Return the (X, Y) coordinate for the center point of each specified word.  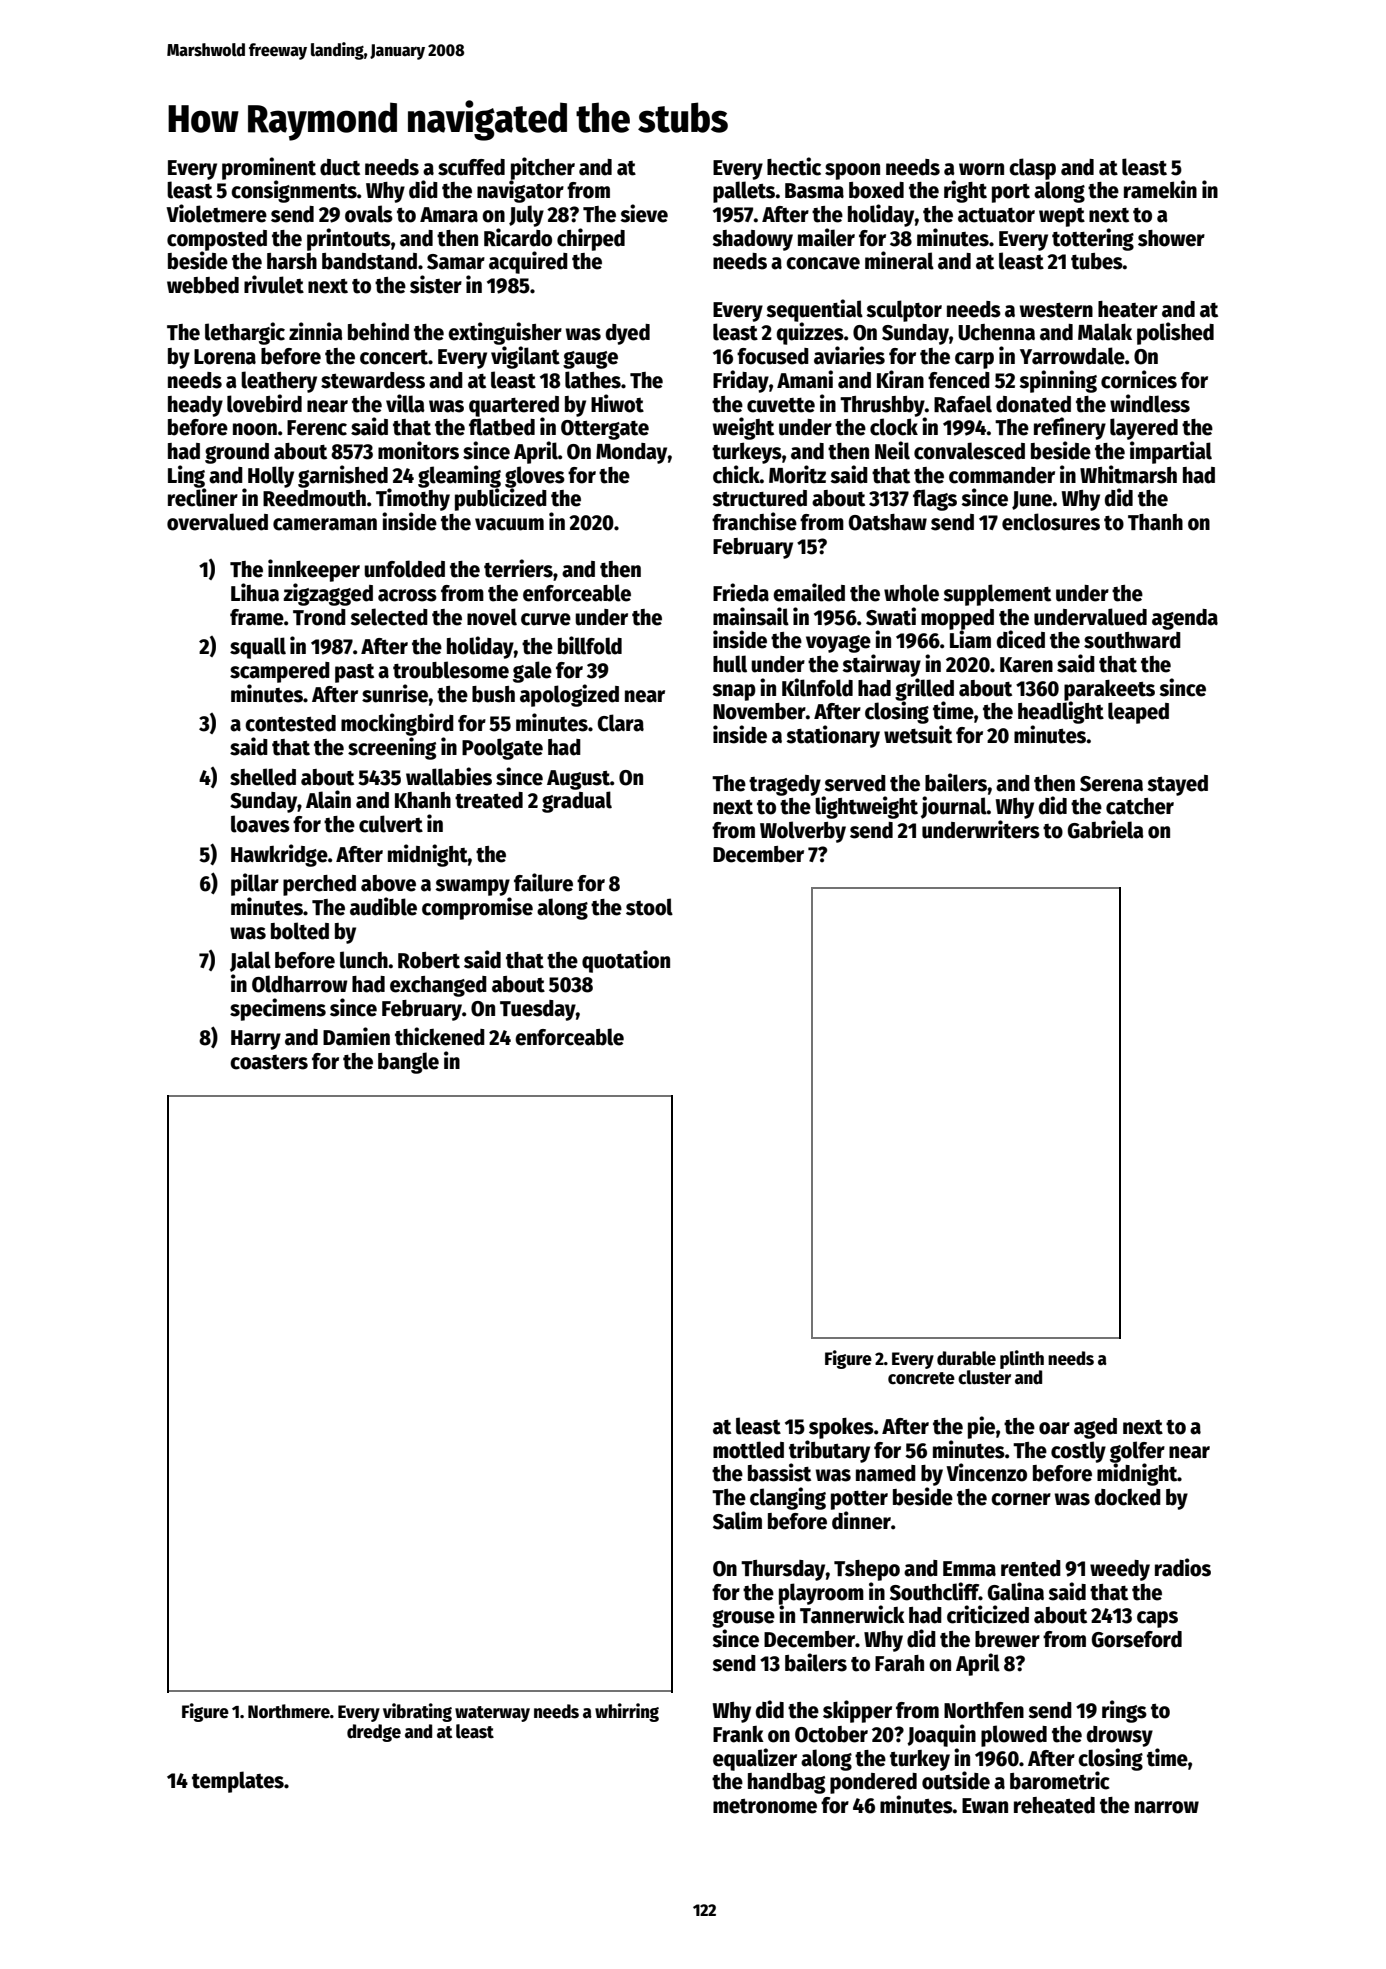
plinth (1022, 1359)
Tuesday (538, 1010)
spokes (841, 1428)
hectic (794, 166)
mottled (748, 1450)
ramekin (1160, 189)
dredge (374, 1733)
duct (340, 167)
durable (966, 1358)
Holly (271, 477)
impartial (1171, 452)
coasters (269, 1062)
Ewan (985, 1806)
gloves (535, 477)
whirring (627, 1712)
